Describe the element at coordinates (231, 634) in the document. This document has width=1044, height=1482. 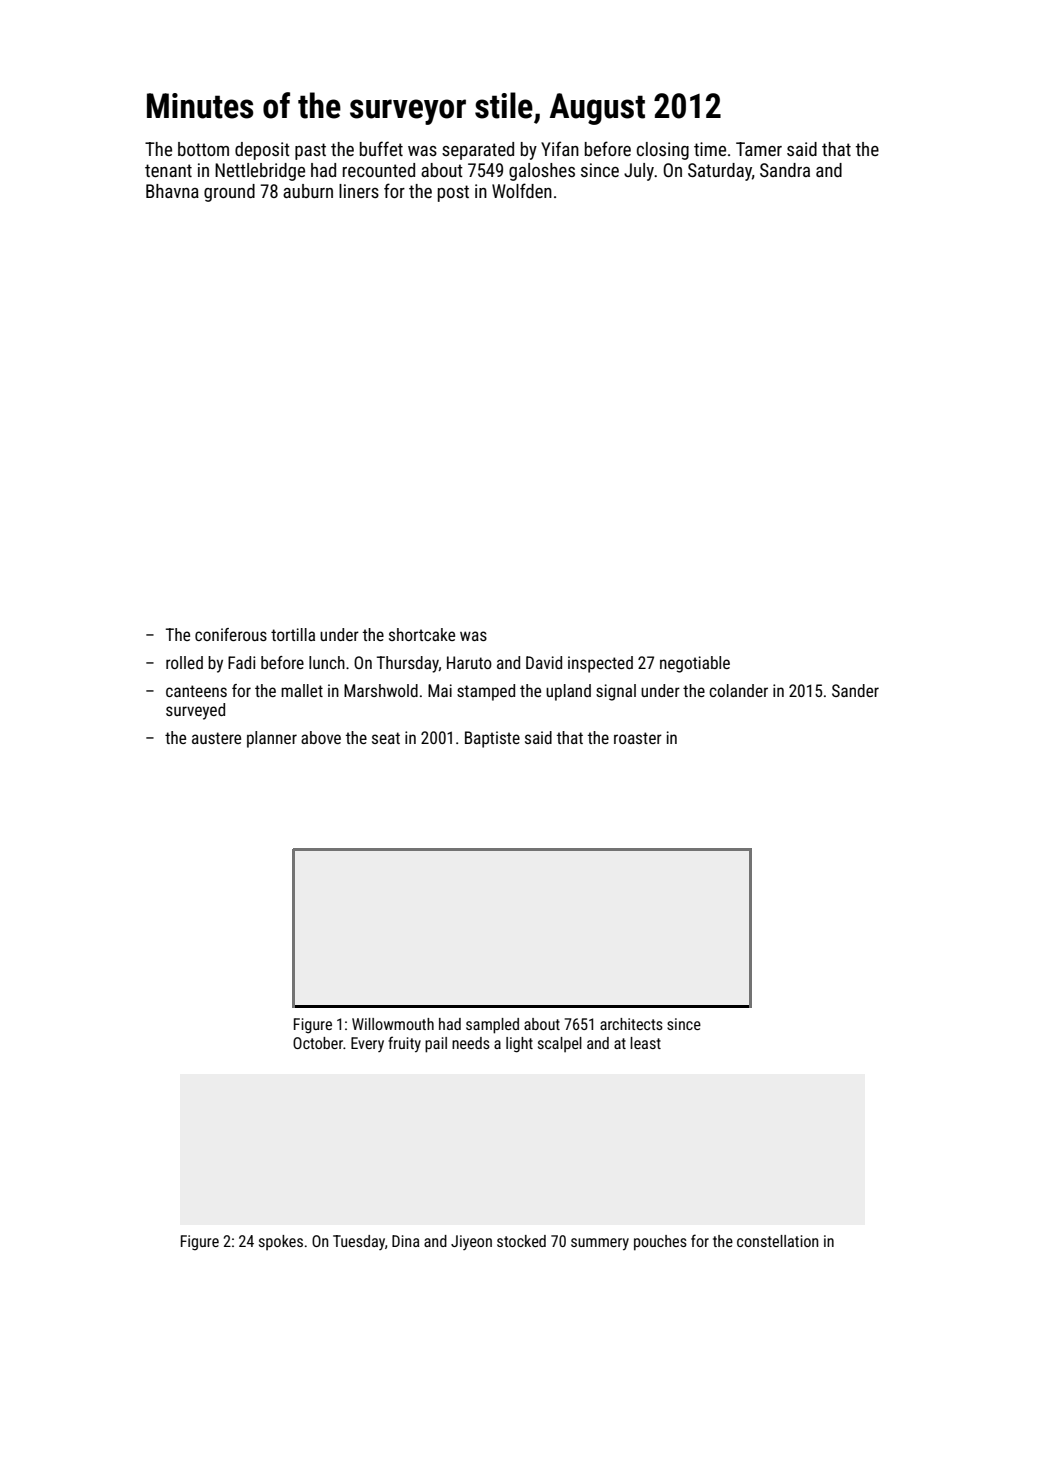
I see `coniferous` at that location.
